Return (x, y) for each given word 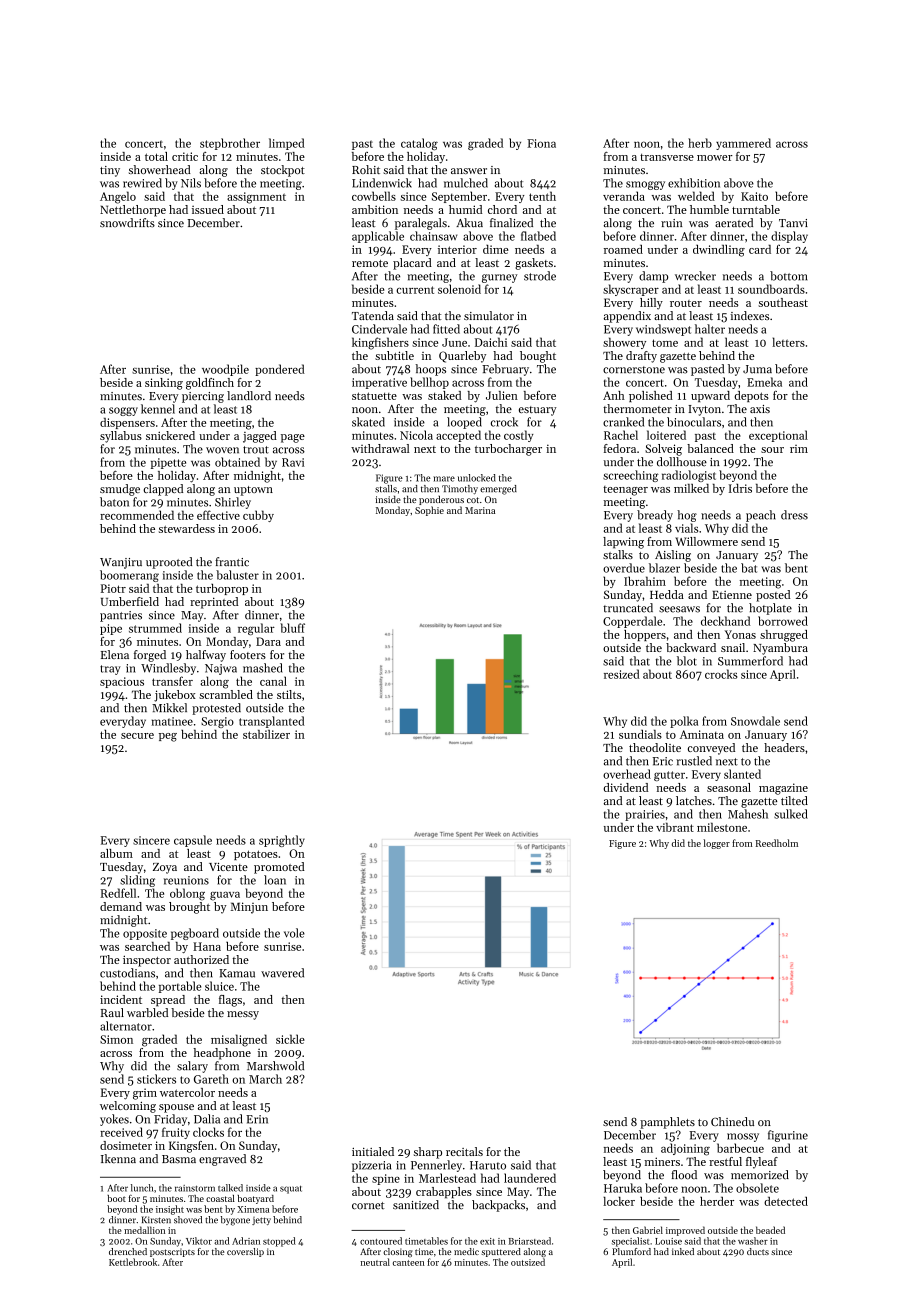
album (116, 853)
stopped (279, 1242)
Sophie (429, 511)
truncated (628, 608)
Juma (757, 369)
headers (784, 747)
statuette (374, 396)
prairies (645, 815)
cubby (258, 516)
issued (208, 209)
